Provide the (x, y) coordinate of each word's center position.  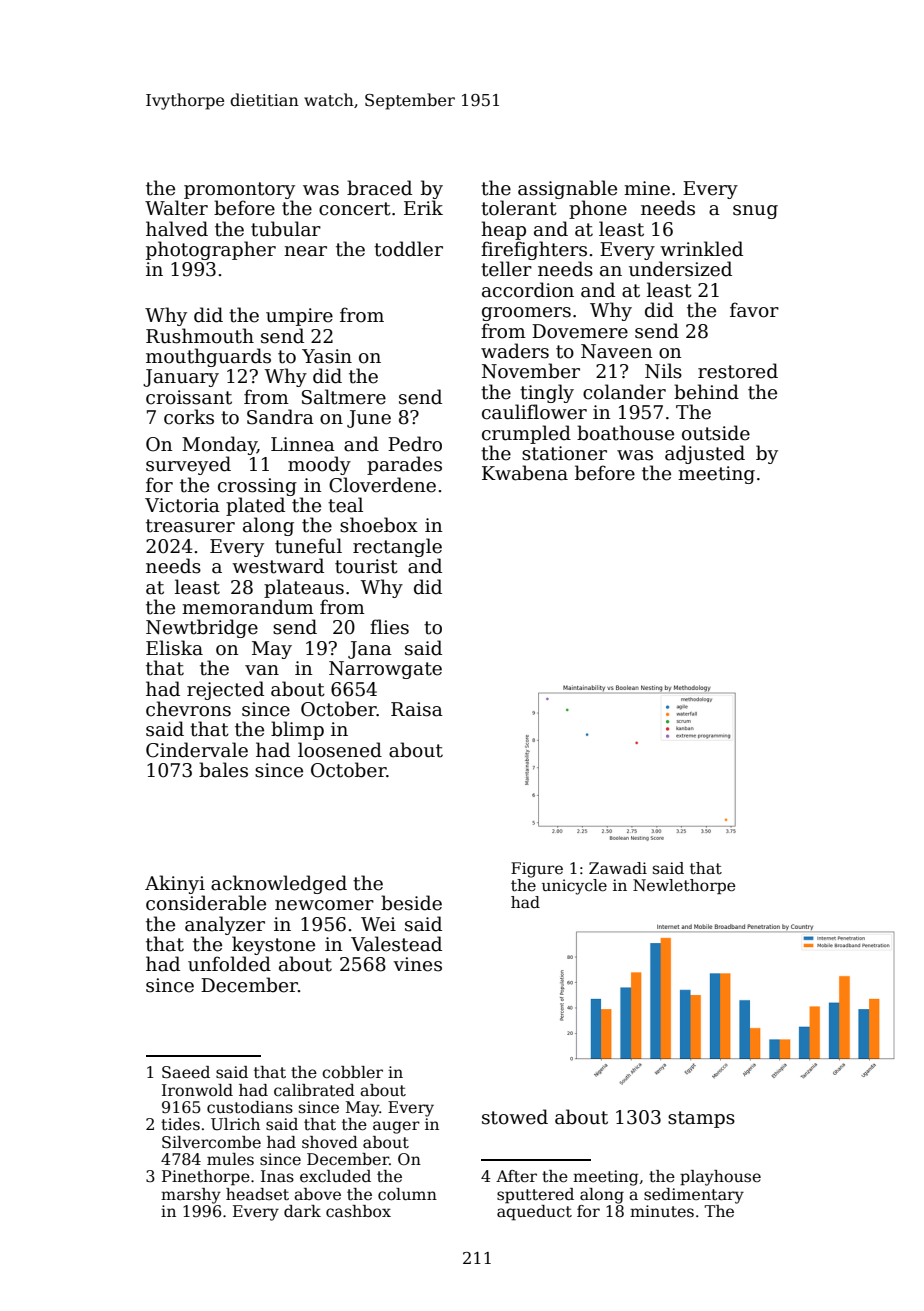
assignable (567, 189)
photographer (211, 250)
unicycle (574, 887)
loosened (340, 750)
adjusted (705, 454)
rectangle (397, 547)
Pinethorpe (206, 1178)
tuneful (308, 546)
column (407, 1194)
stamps (701, 1119)
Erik (423, 207)
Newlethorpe (684, 886)
